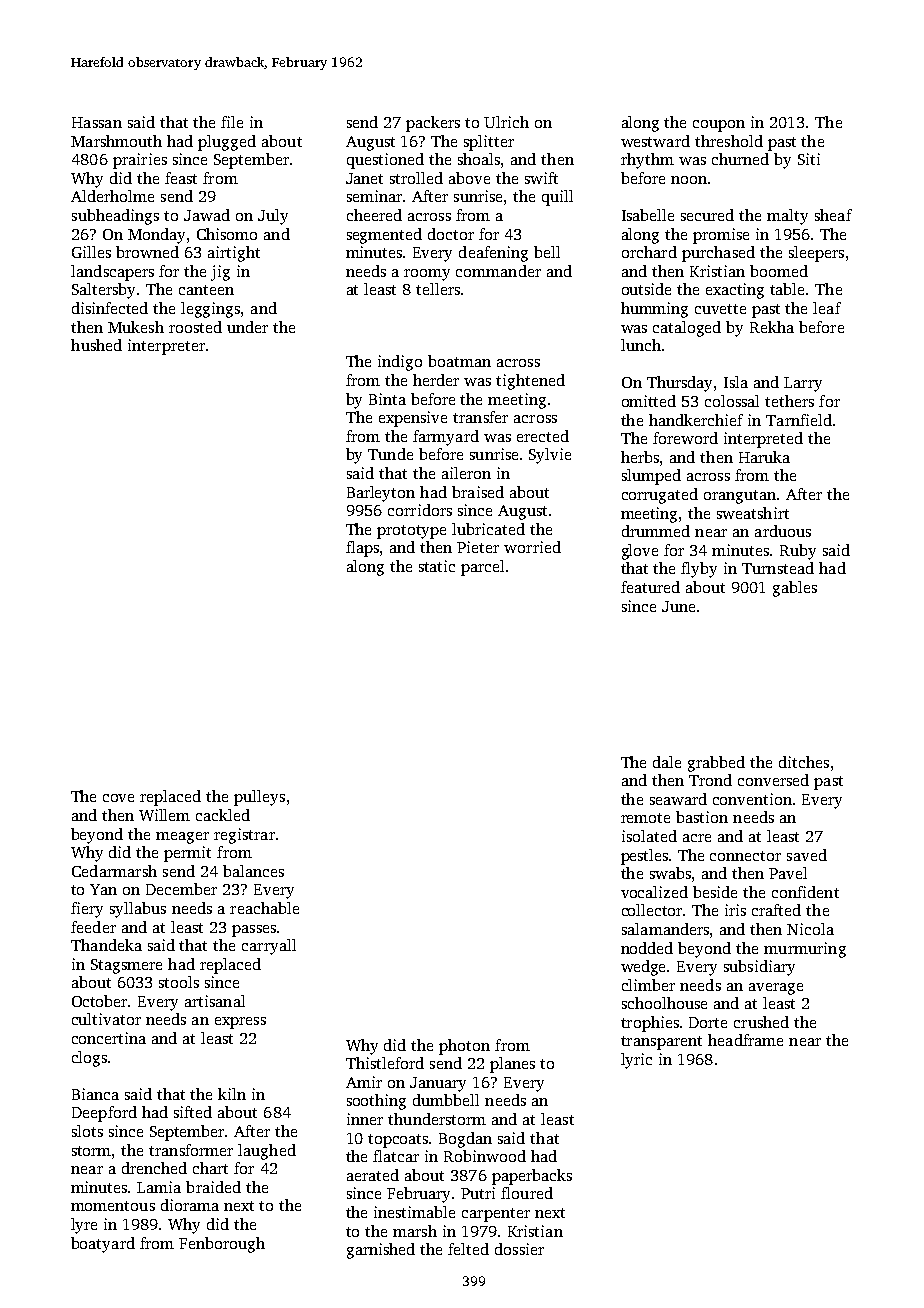 Image resolution: width=924 pixels, height=1308 pixels. I want to click on wedge, so click(644, 968).
